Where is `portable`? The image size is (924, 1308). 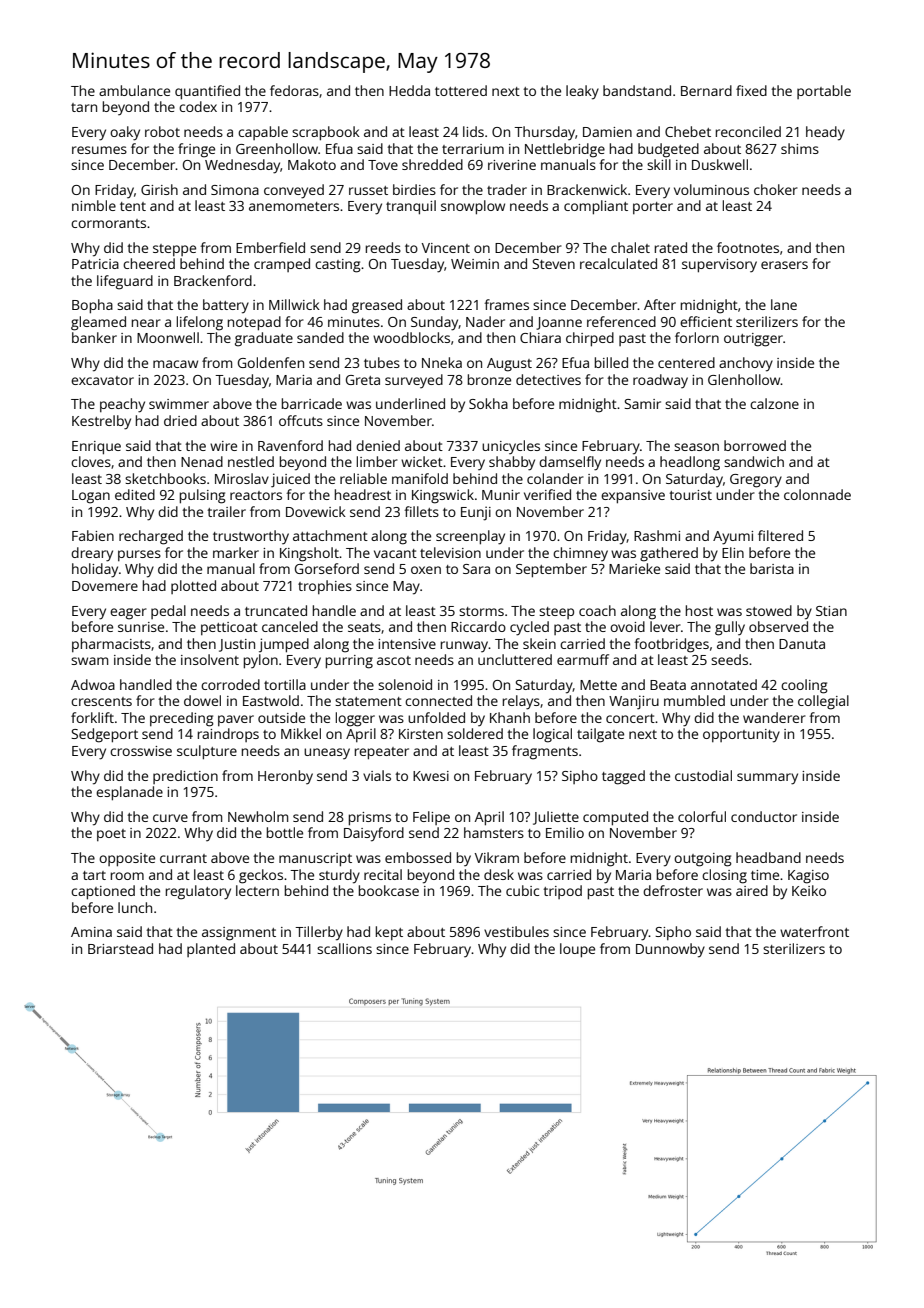
portable is located at coordinates (824, 92).
